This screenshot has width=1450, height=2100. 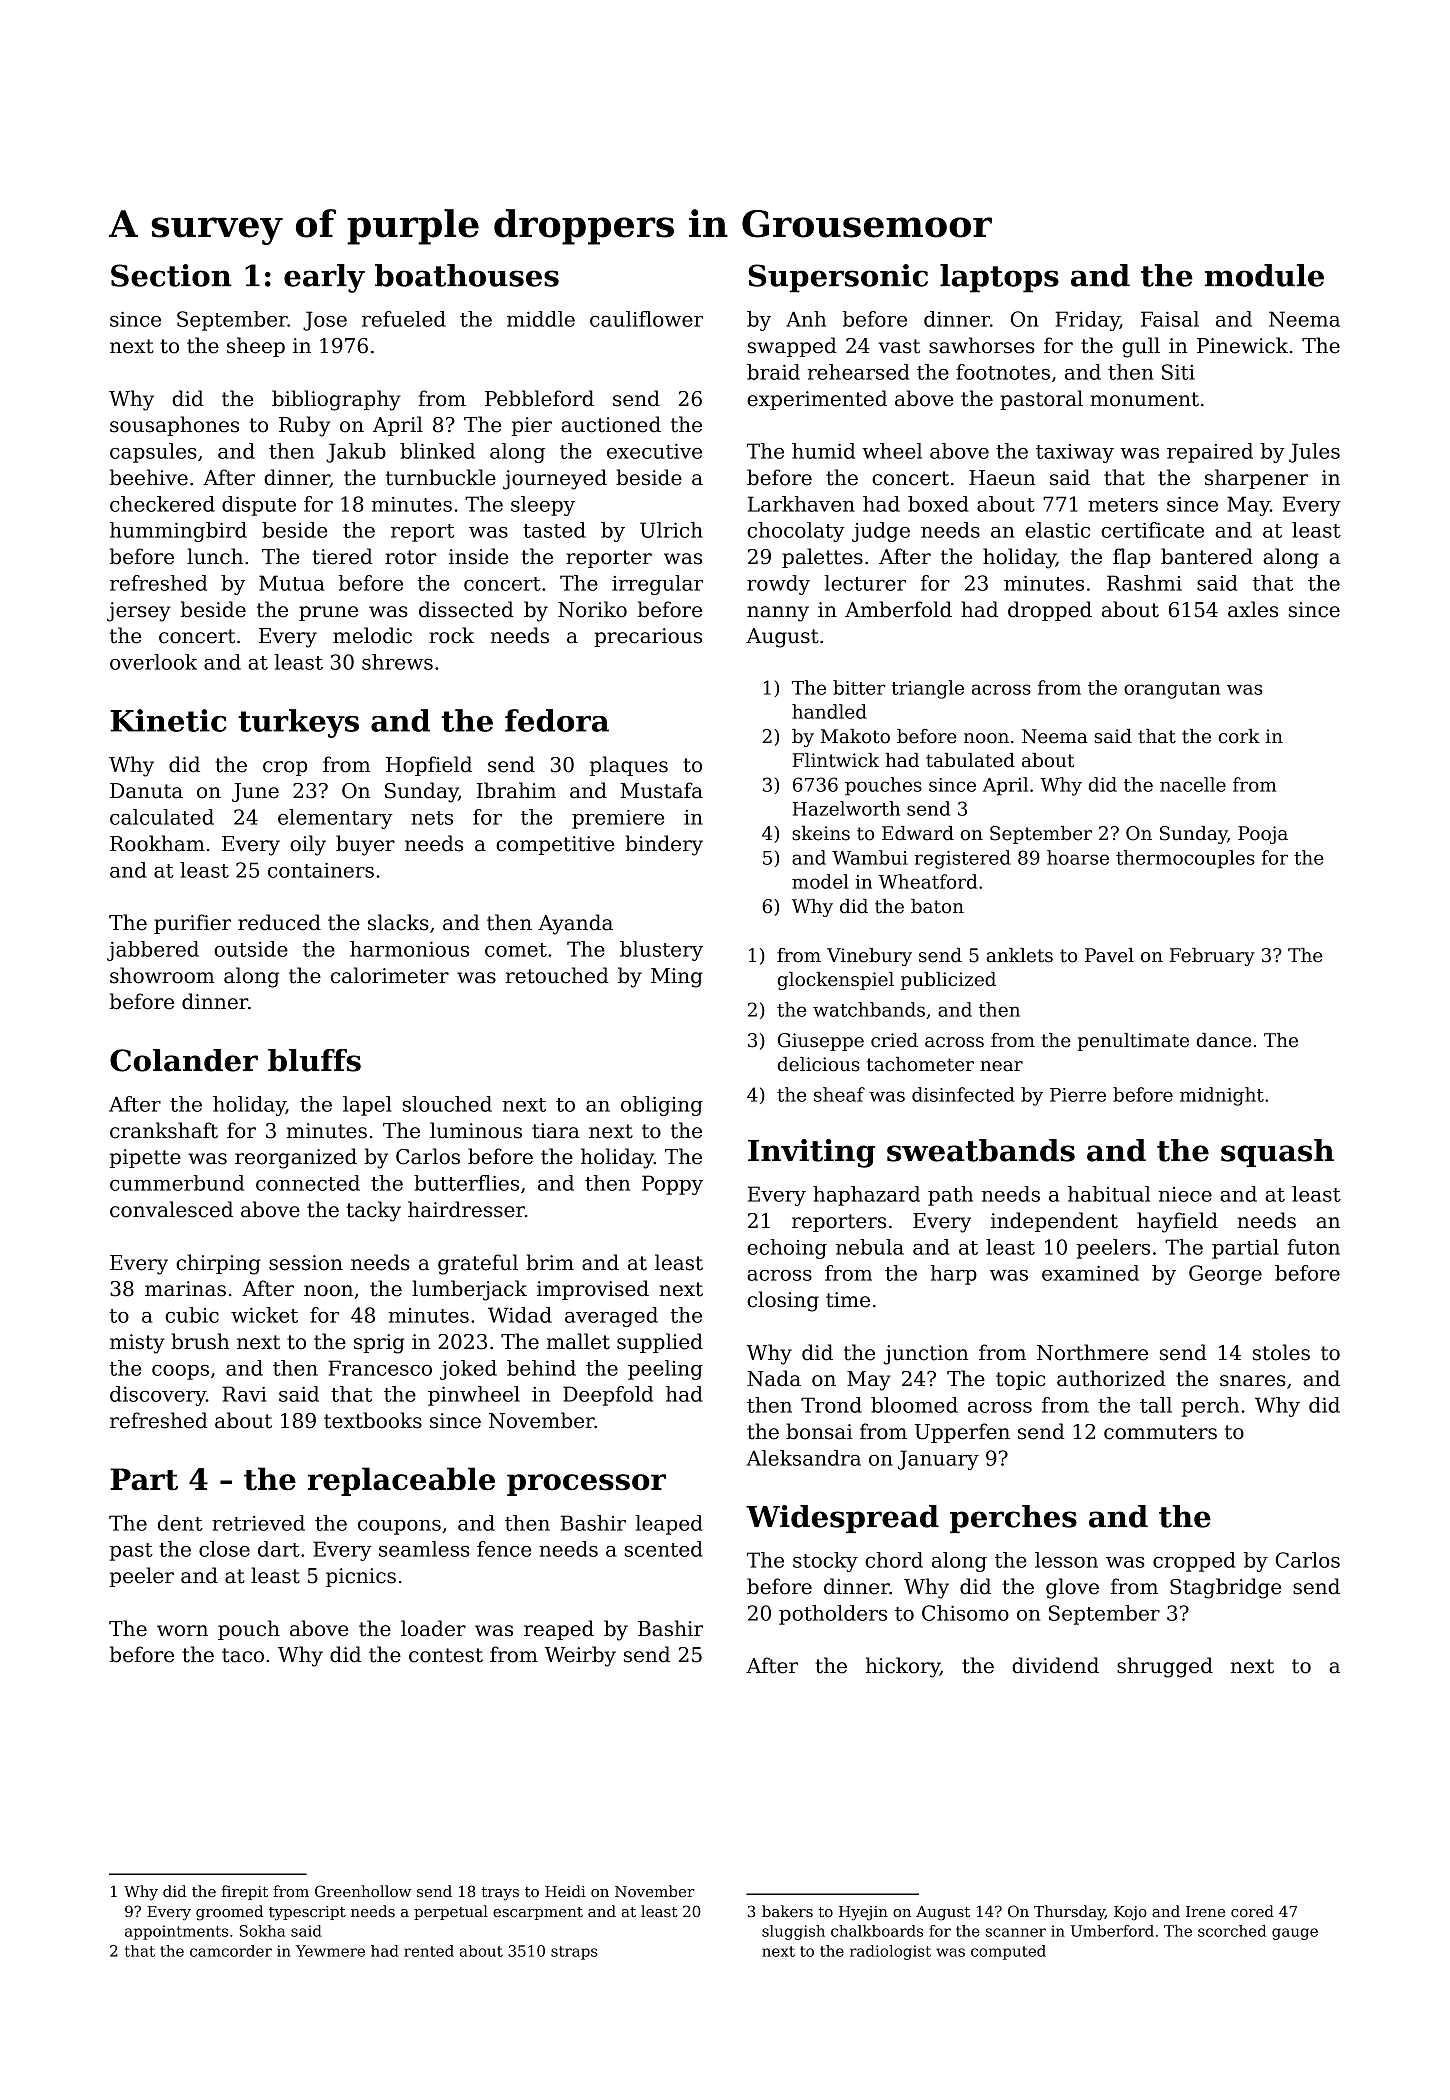 I want to click on rehearsed, so click(x=858, y=372).
